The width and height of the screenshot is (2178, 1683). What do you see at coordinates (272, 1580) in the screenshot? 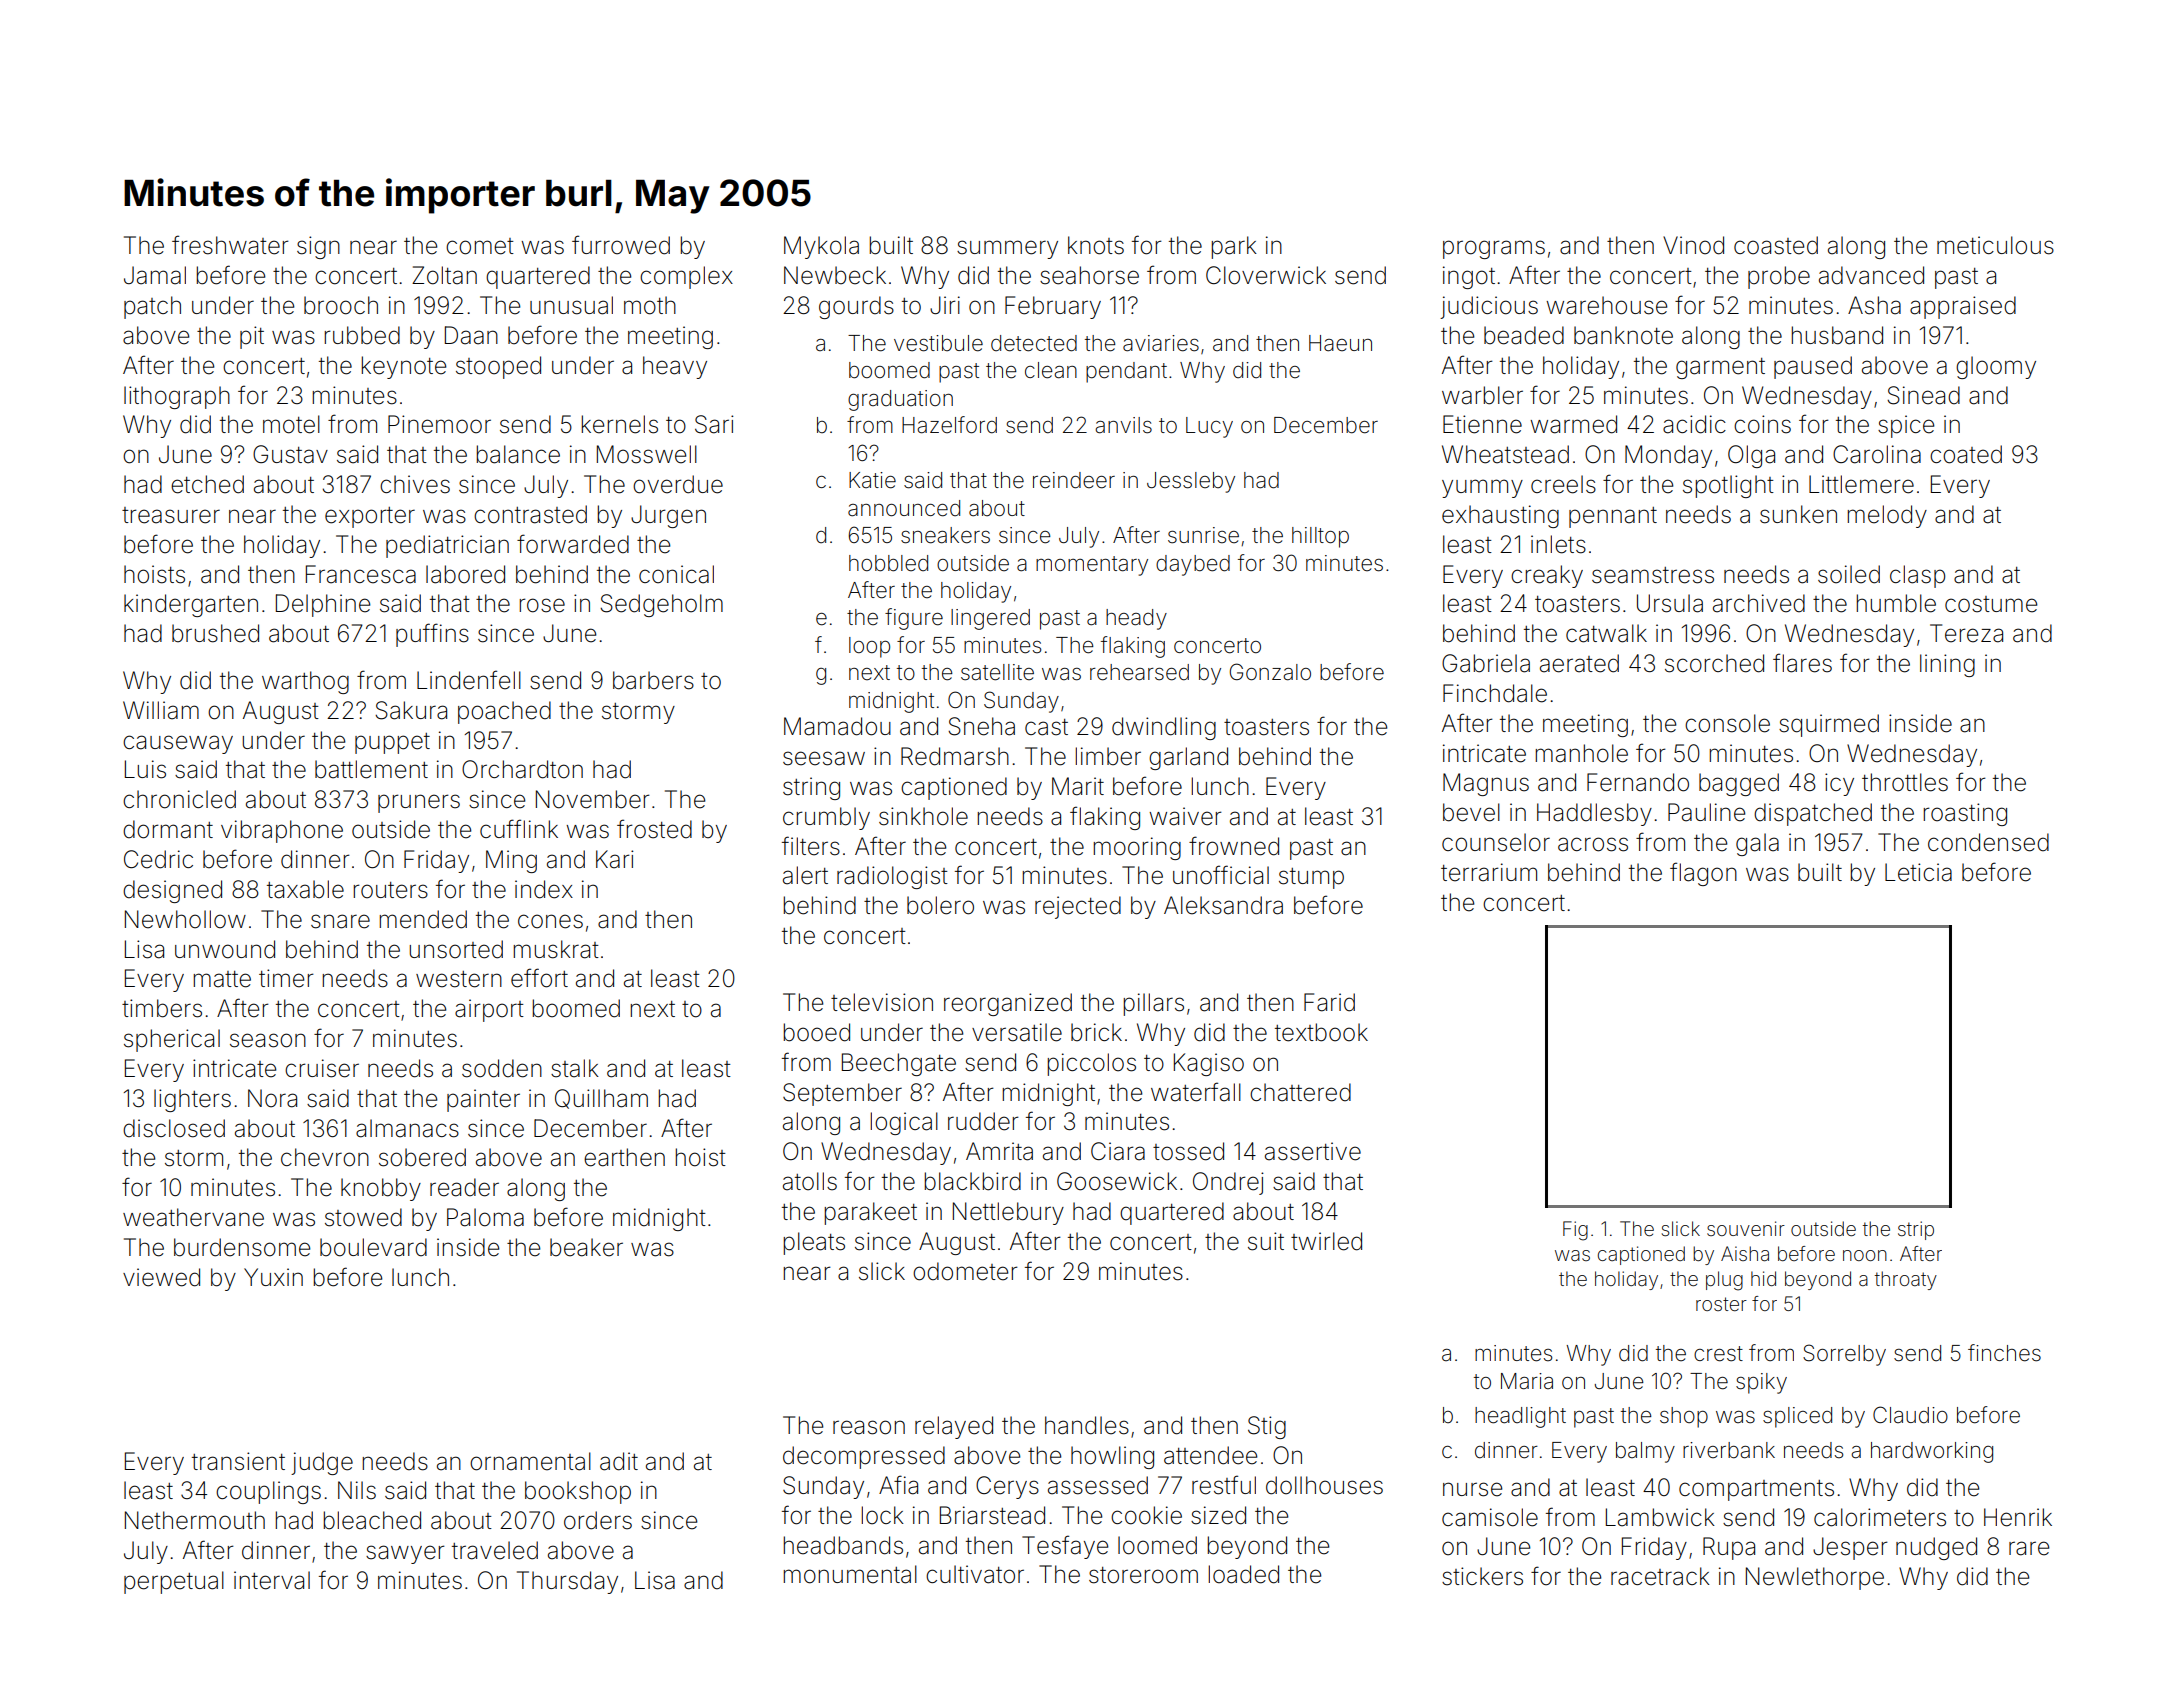
I see `interval` at bounding box center [272, 1580].
